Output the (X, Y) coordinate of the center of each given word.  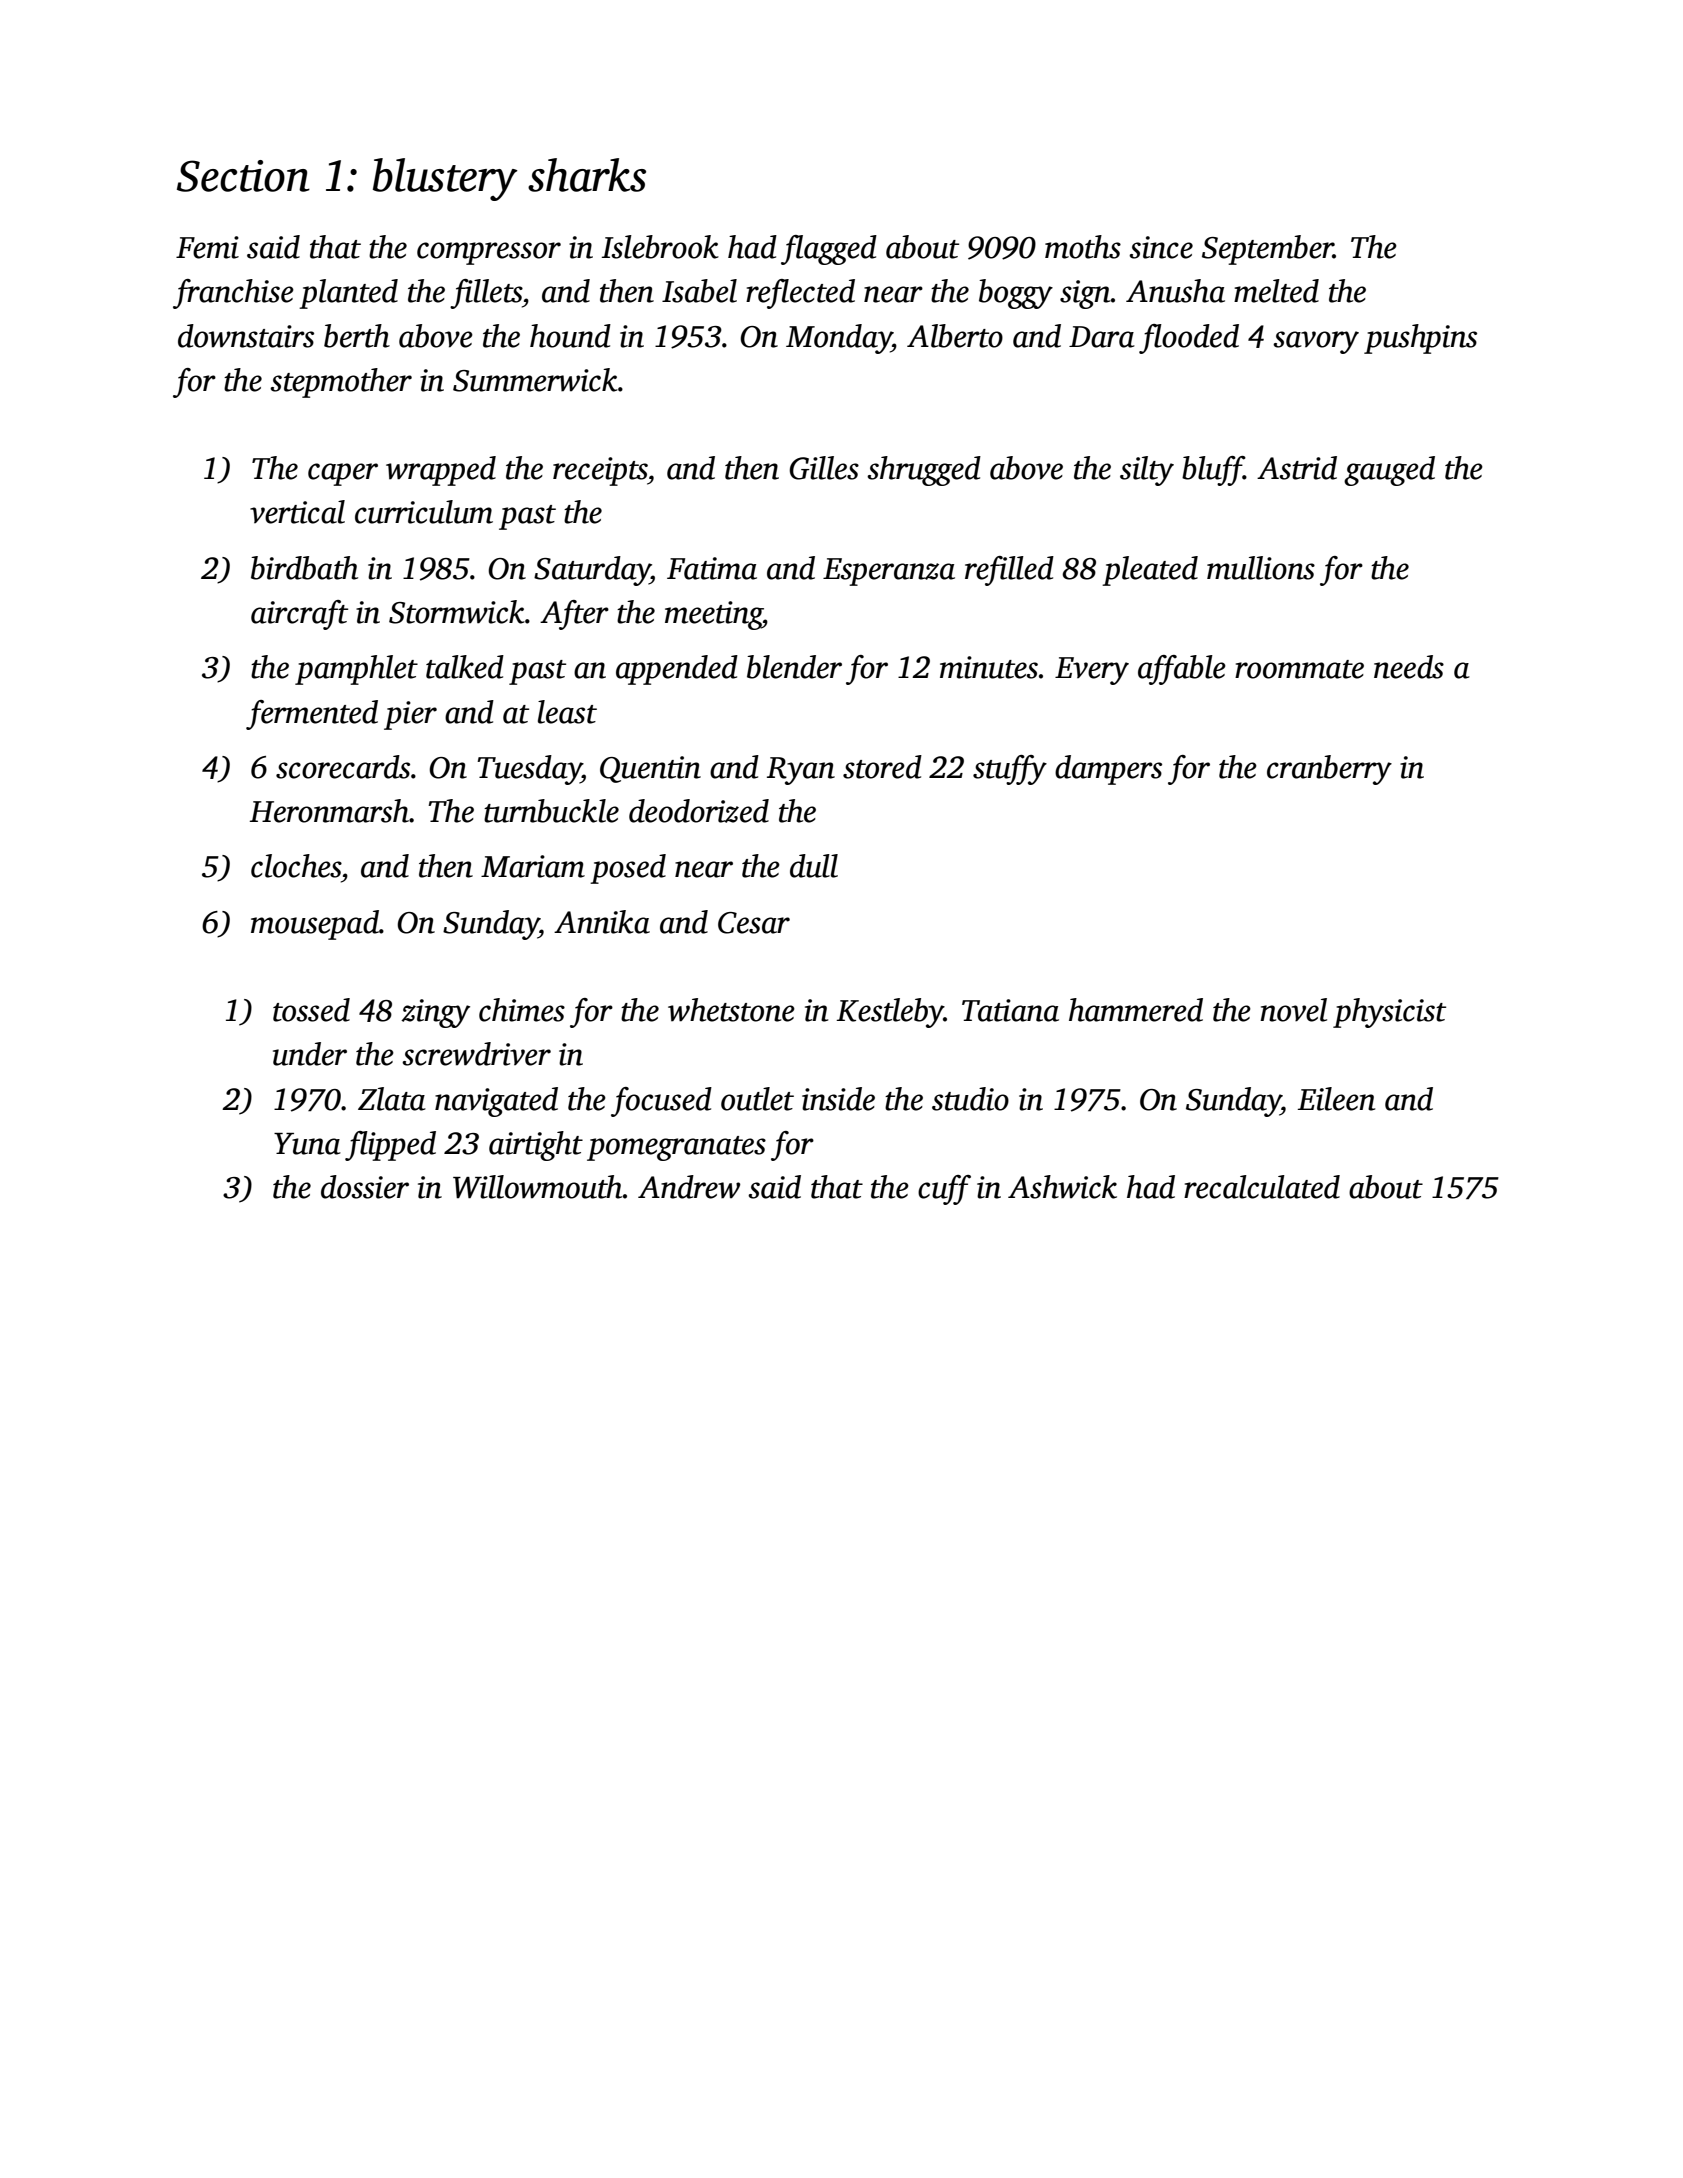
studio (970, 1099)
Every (1092, 671)
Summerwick (535, 380)
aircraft (299, 615)
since (1161, 247)
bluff (1213, 471)
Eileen (1336, 1099)
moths (1083, 247)
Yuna (307, 1144)
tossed (311, 1010)
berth (357, 336)
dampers (1108, 770)
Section (243, 176)
